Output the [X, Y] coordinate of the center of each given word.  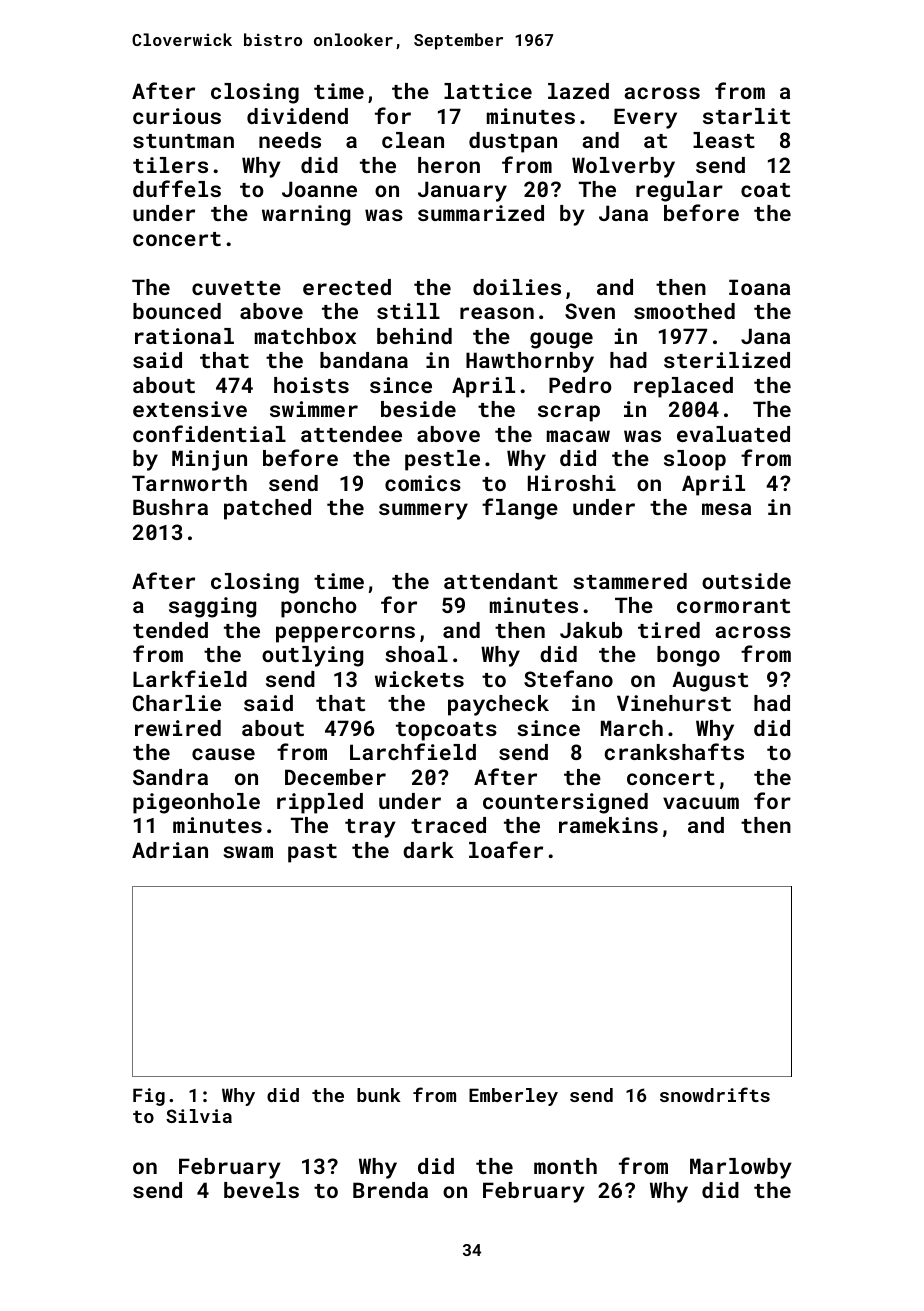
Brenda [390, 1190]
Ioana [759, 287]
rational [184, 336]
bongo [688, 656]
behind [414, 336]
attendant [501, 581]
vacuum [701, 803]
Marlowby [741, 1168]
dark [428, 850]
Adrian [170, 850]
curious [177, 116]
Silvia [199, 1116]
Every [645, 118]
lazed [578, 91]
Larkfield [190, 678]
